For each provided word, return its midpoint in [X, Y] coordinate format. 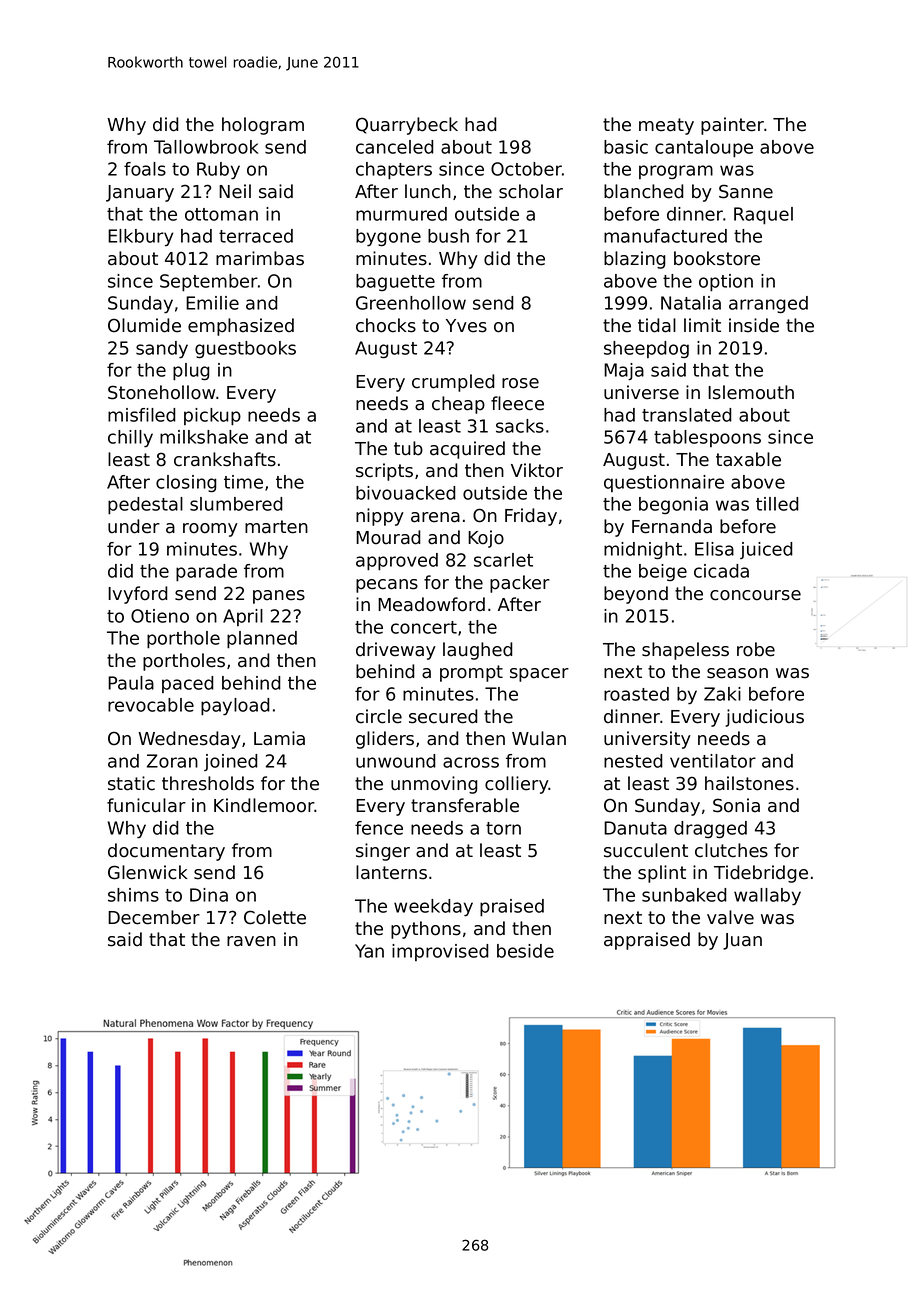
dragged [710, 829]
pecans [387, 586]
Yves [466, 326]
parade [206, 573]
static [131, 783]
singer [383, 852]
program [676, 172]
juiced [766, 550]
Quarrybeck [407, 126]
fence [379, 828]
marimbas [260, 258]
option [726, 283]
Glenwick [148, 872]
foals [145, 169]
